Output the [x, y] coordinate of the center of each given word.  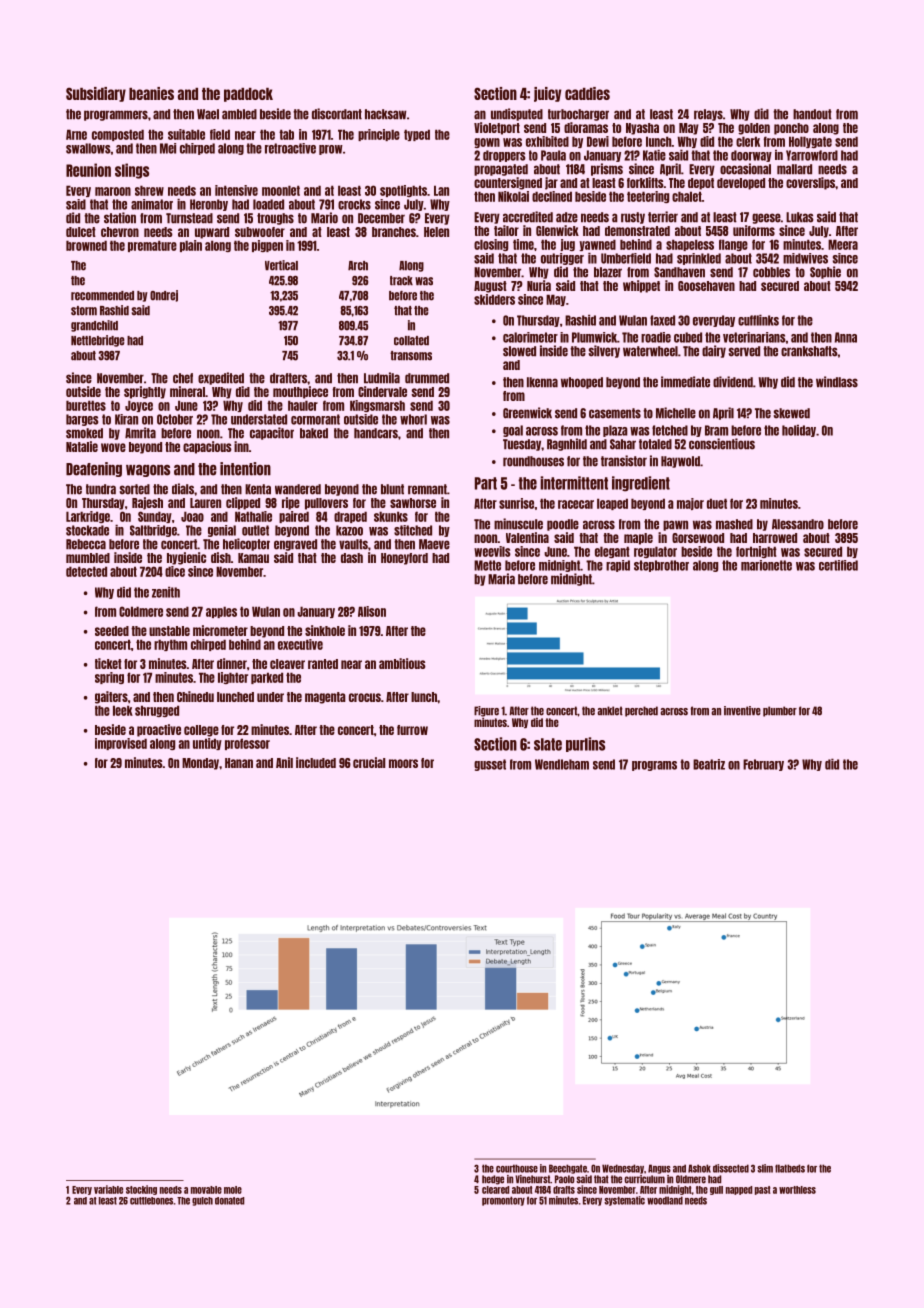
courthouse [517, 1168]
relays [708, 115]
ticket [108, 663]
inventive [742, 711]
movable [206, 1190]
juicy [547, 94]
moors [403, 763]
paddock [248, 95]
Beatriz [709, 764]
